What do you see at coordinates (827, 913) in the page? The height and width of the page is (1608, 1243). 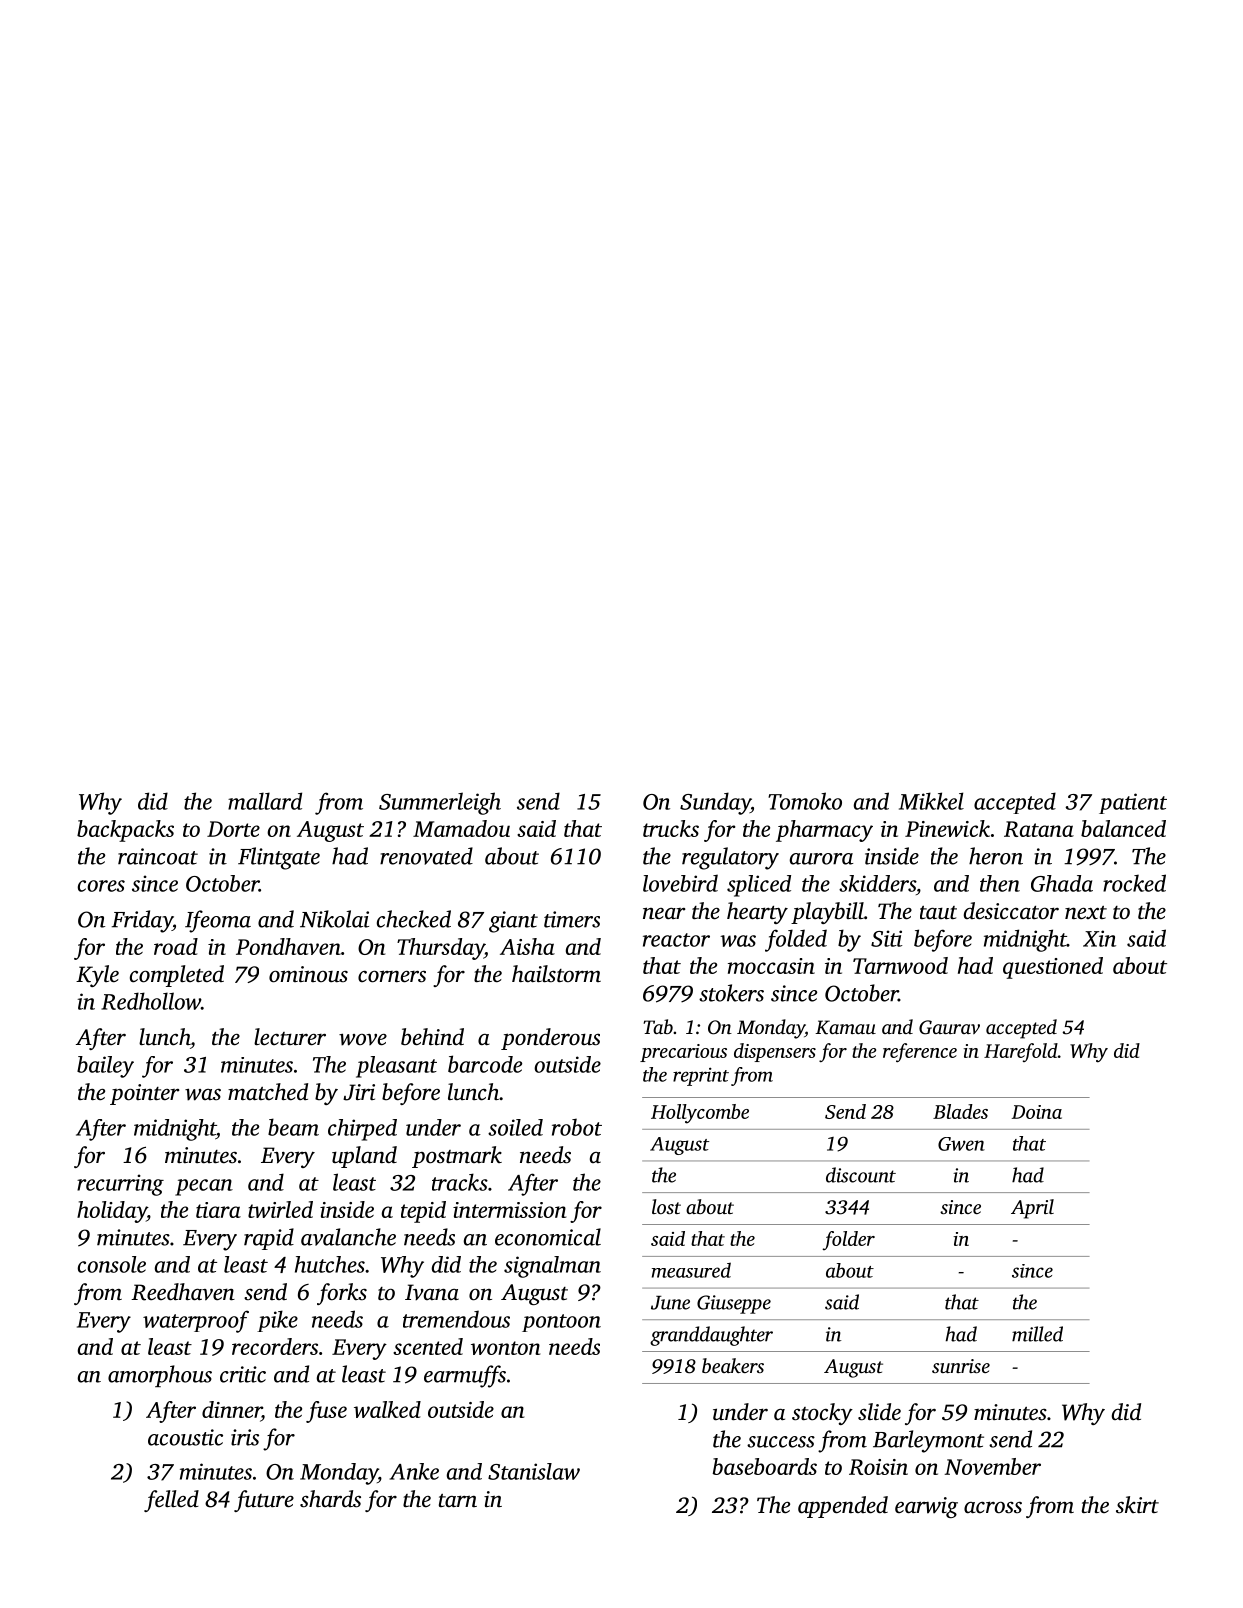 I see `playbill` at bounding box center [827, 913].
